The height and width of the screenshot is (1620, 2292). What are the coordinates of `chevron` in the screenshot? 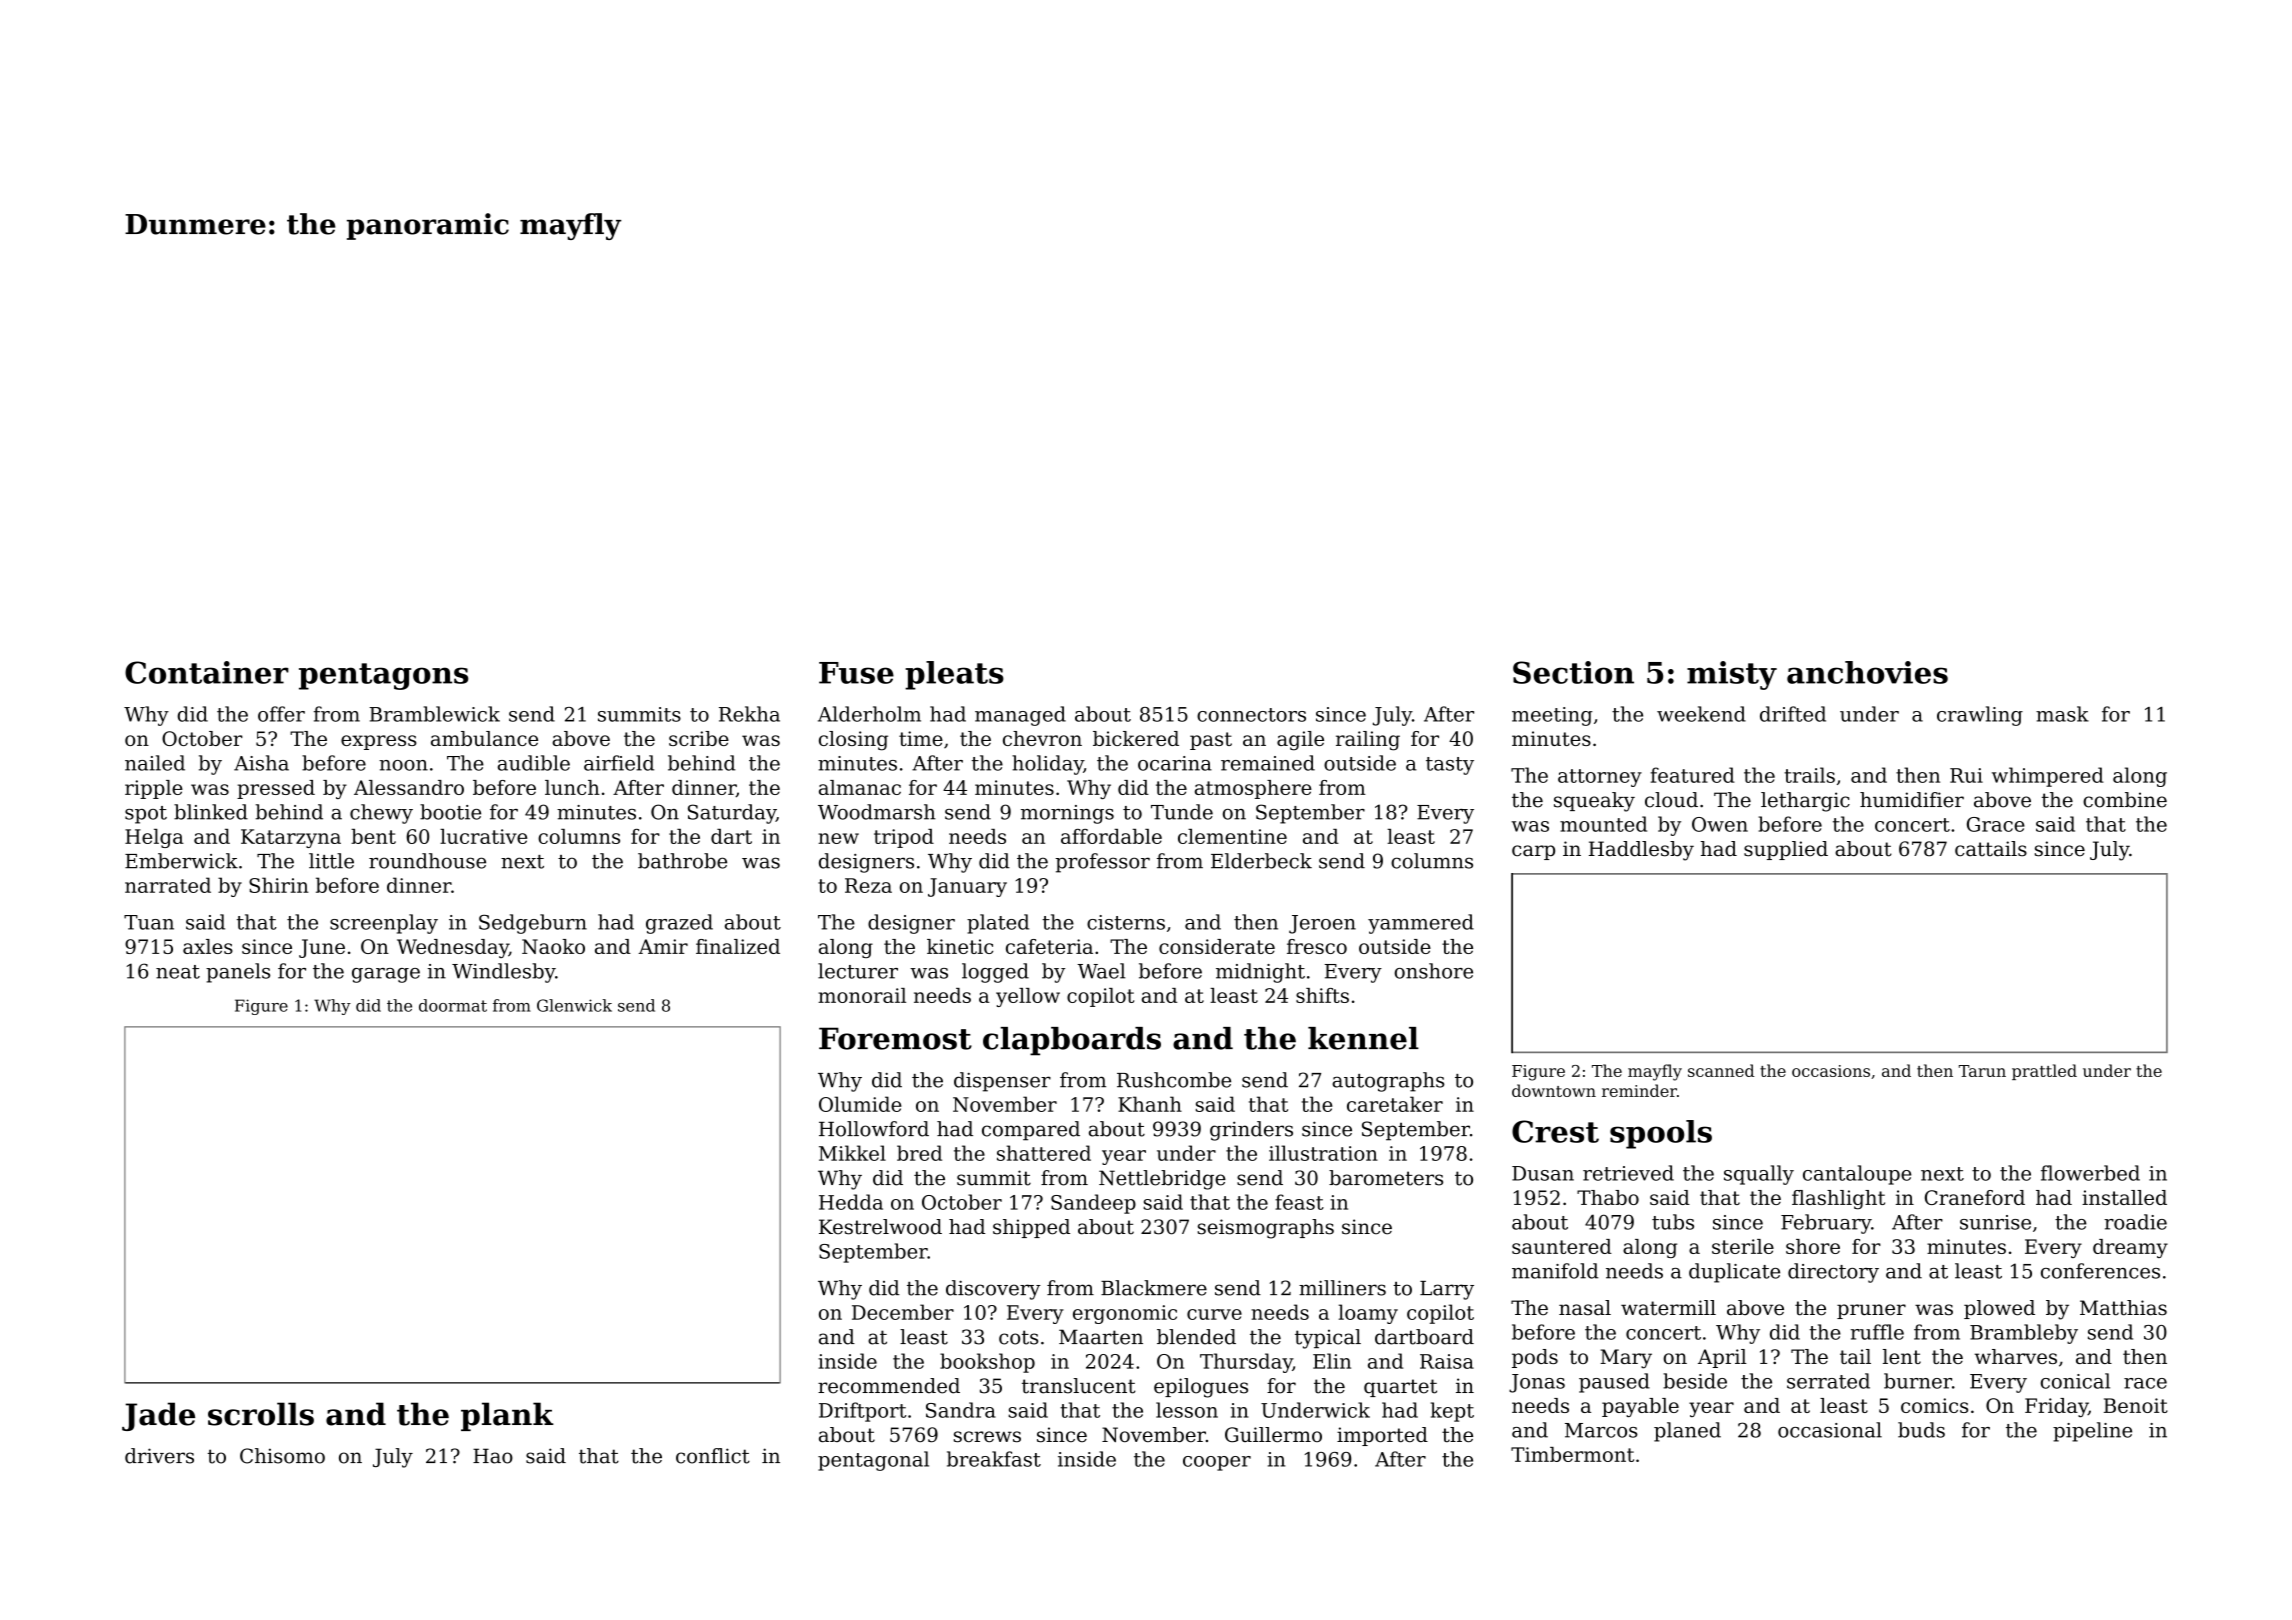 It's located at (1042, 738).
